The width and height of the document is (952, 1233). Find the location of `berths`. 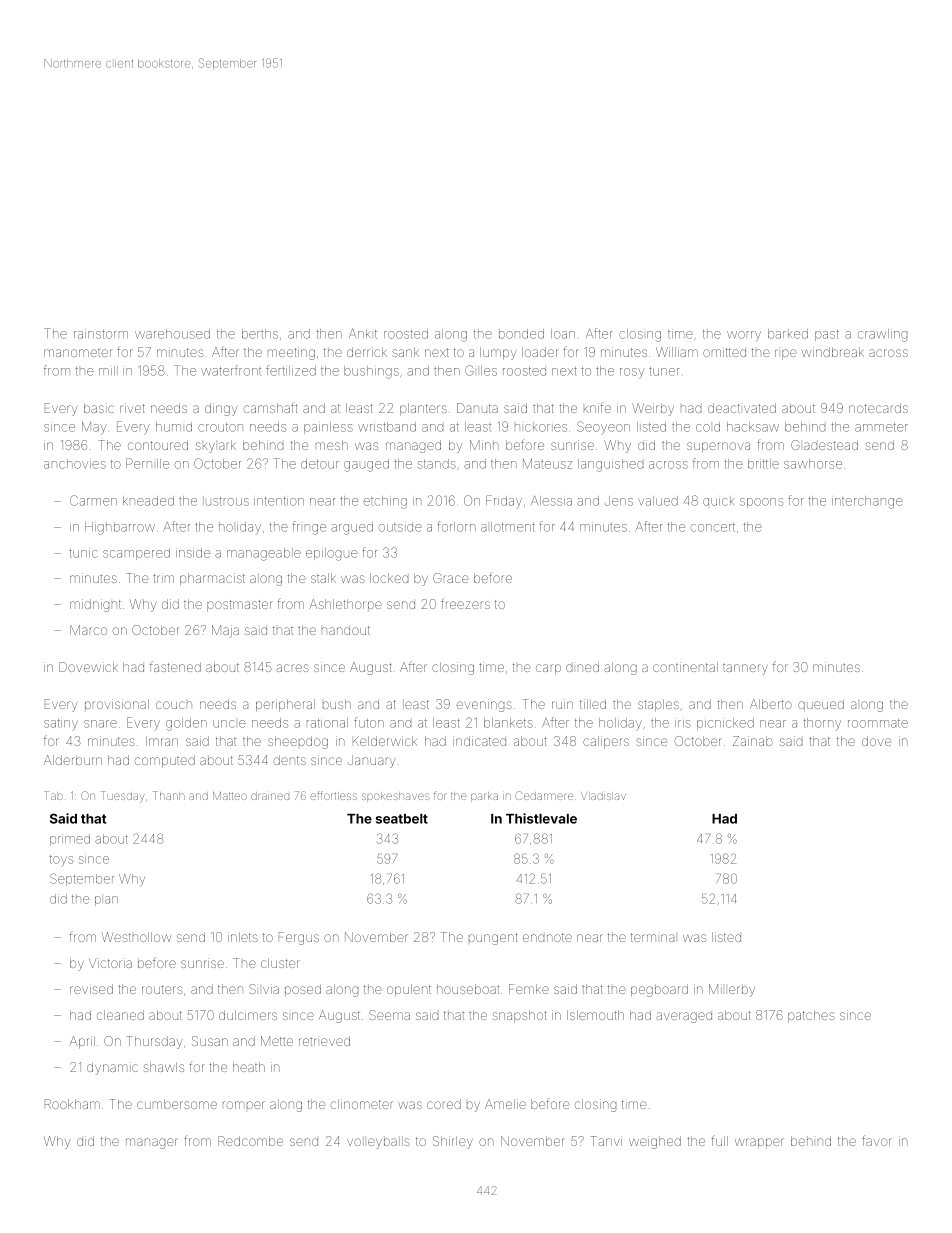

berths is located at coordinates (260, 334).
